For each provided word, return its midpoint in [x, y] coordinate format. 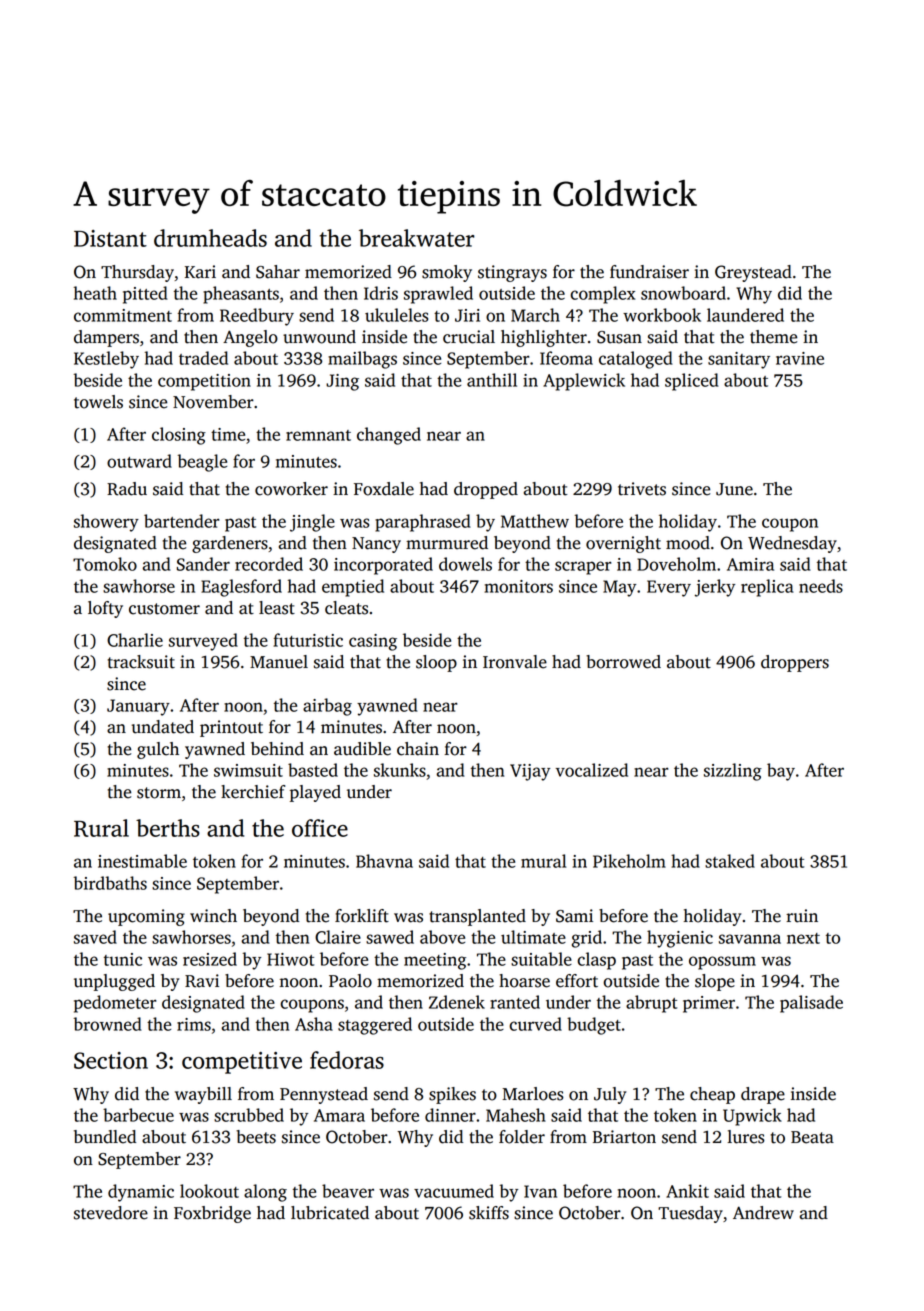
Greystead [753, 273]
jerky [715, 588]
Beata [812, 1137]
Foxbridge [212, 1214]
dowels [465, 564]
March [535, 315]
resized [210, 959]
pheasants [241, 295]
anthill [492, 380]
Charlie [135, 640]
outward [139, 461]
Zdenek [457, 1002]
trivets [642, 489]
